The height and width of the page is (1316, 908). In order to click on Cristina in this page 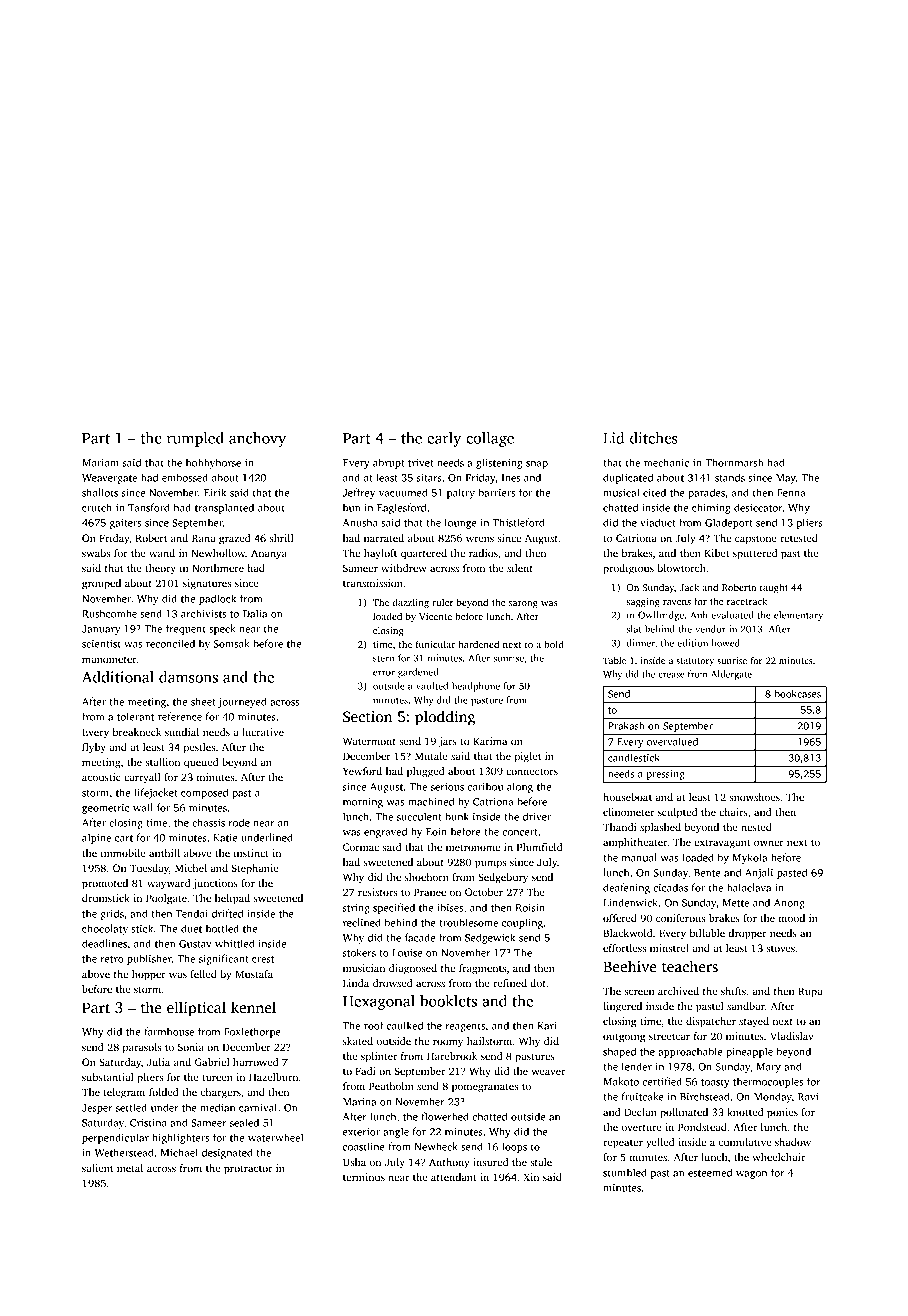, I will do `click(148, 1123)`.
